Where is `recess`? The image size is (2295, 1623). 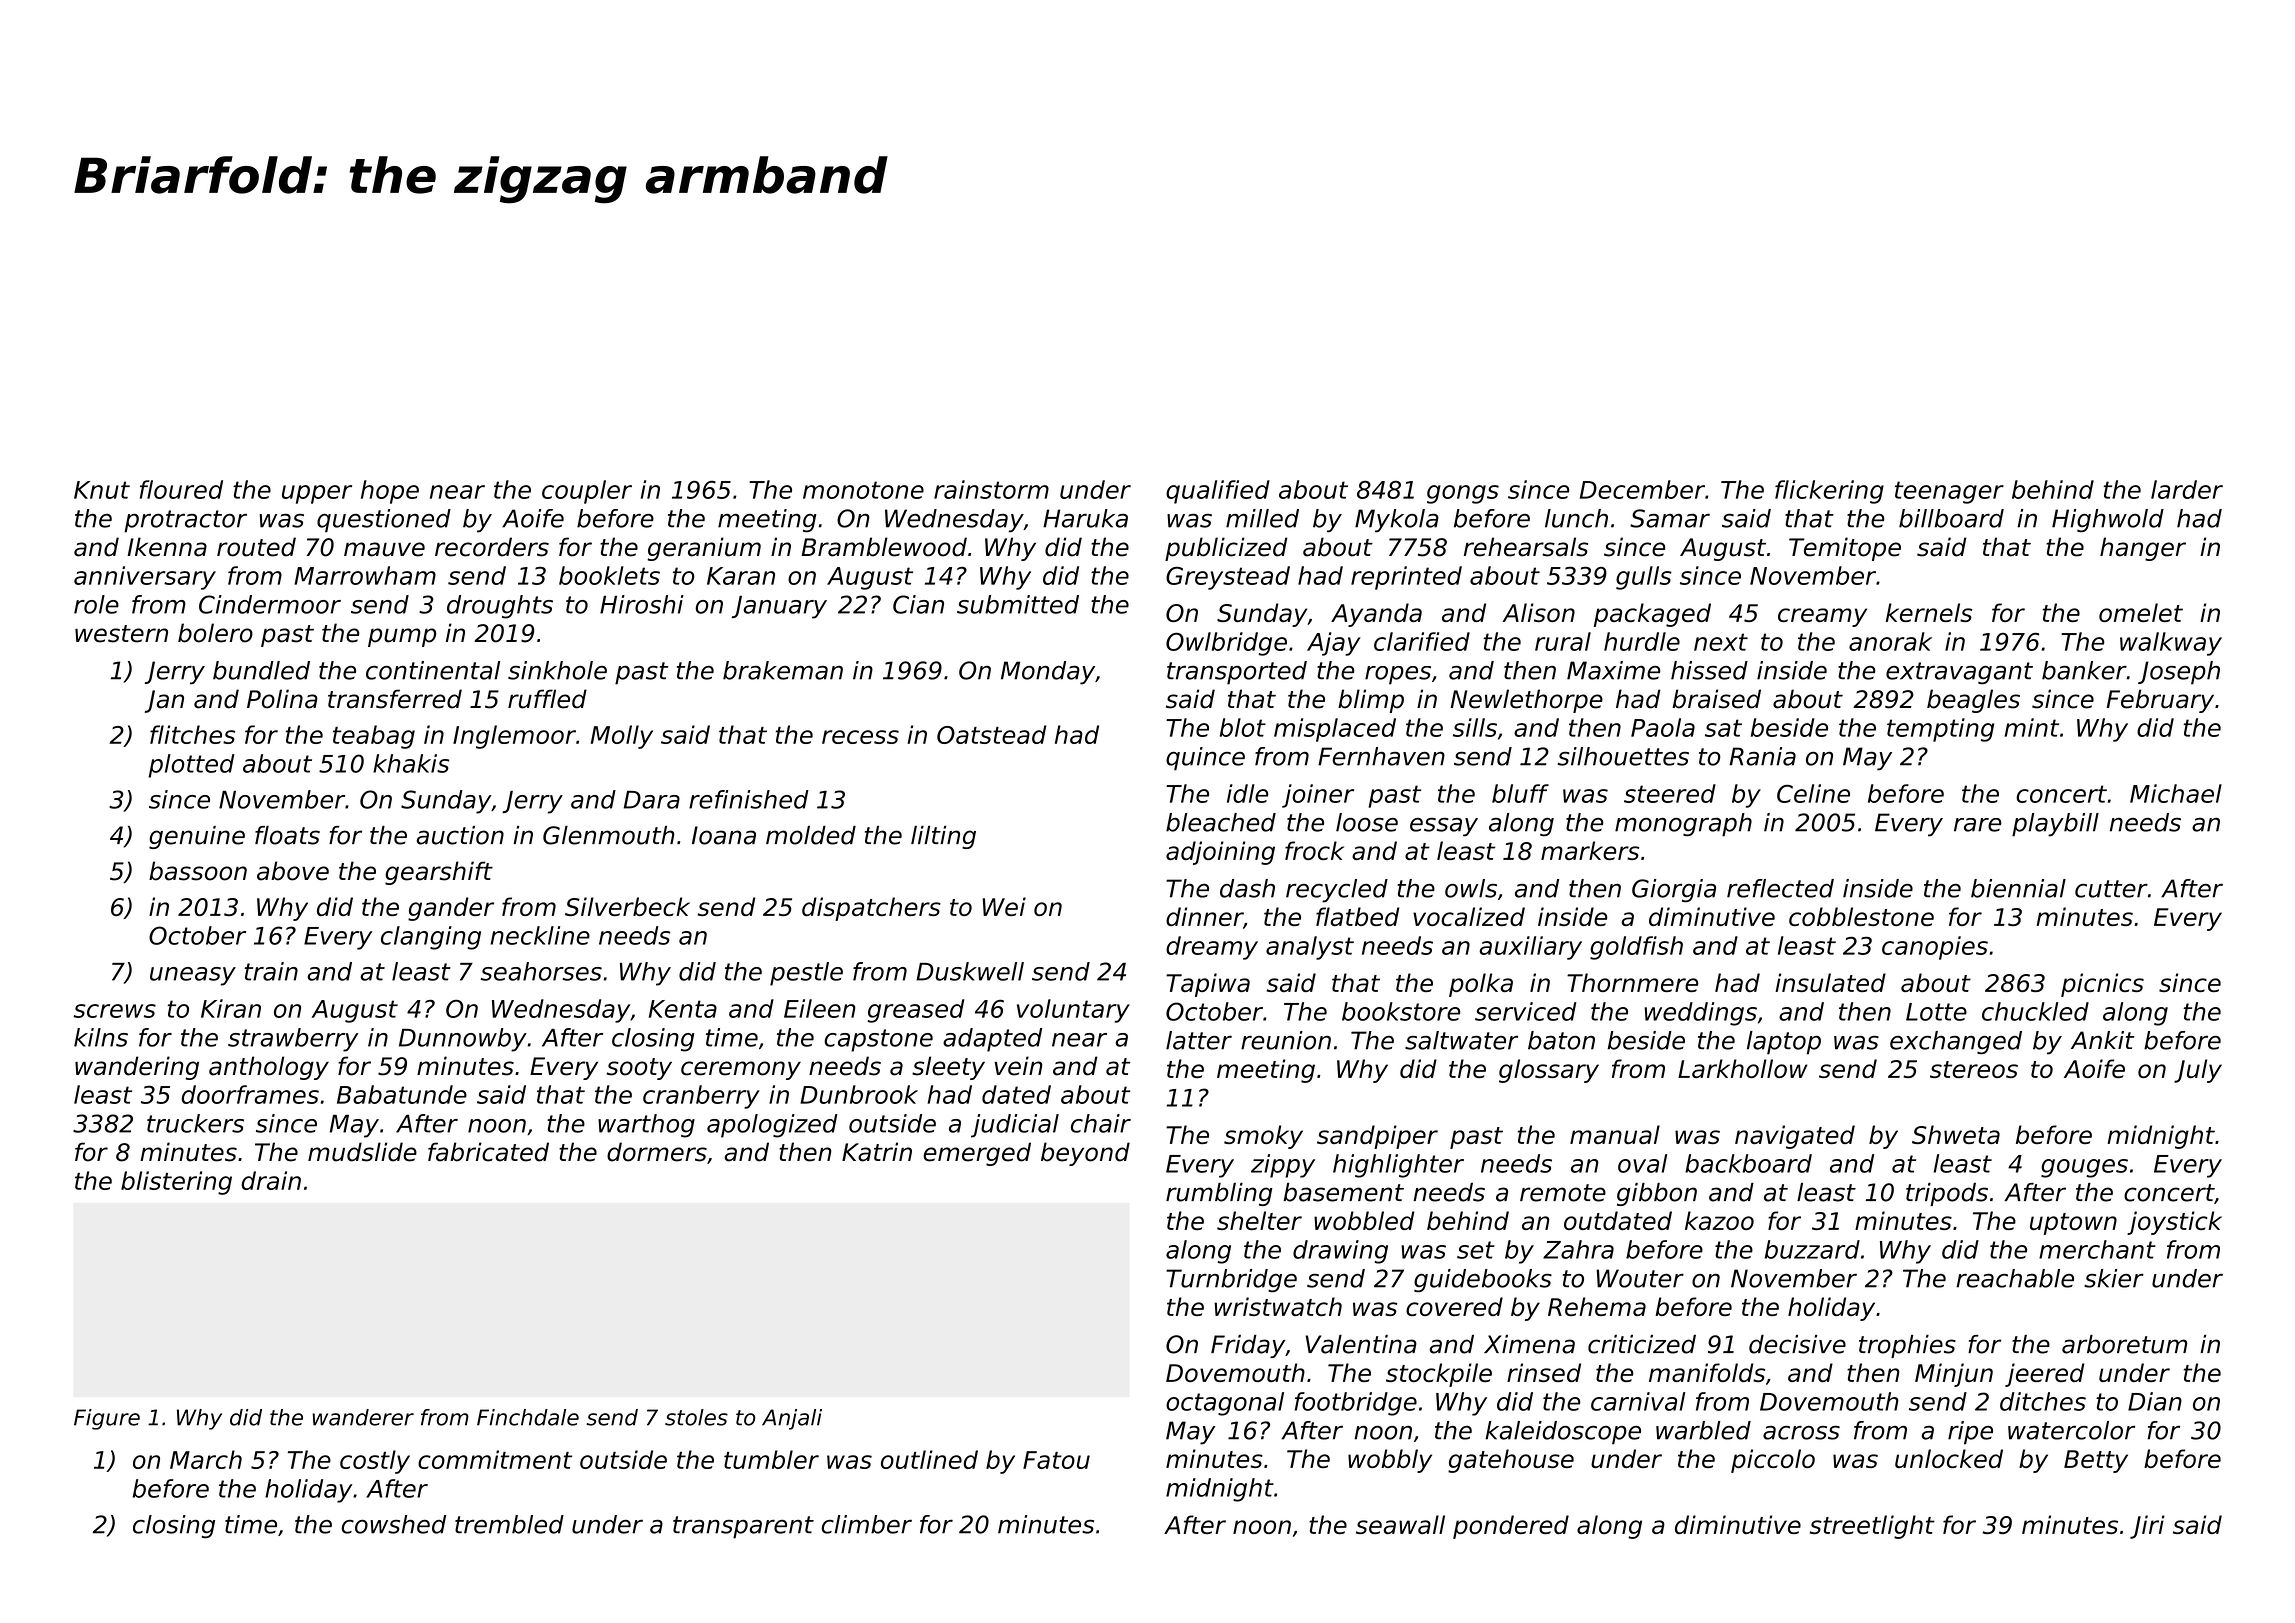 recess is located at coordinates (860, 737).
